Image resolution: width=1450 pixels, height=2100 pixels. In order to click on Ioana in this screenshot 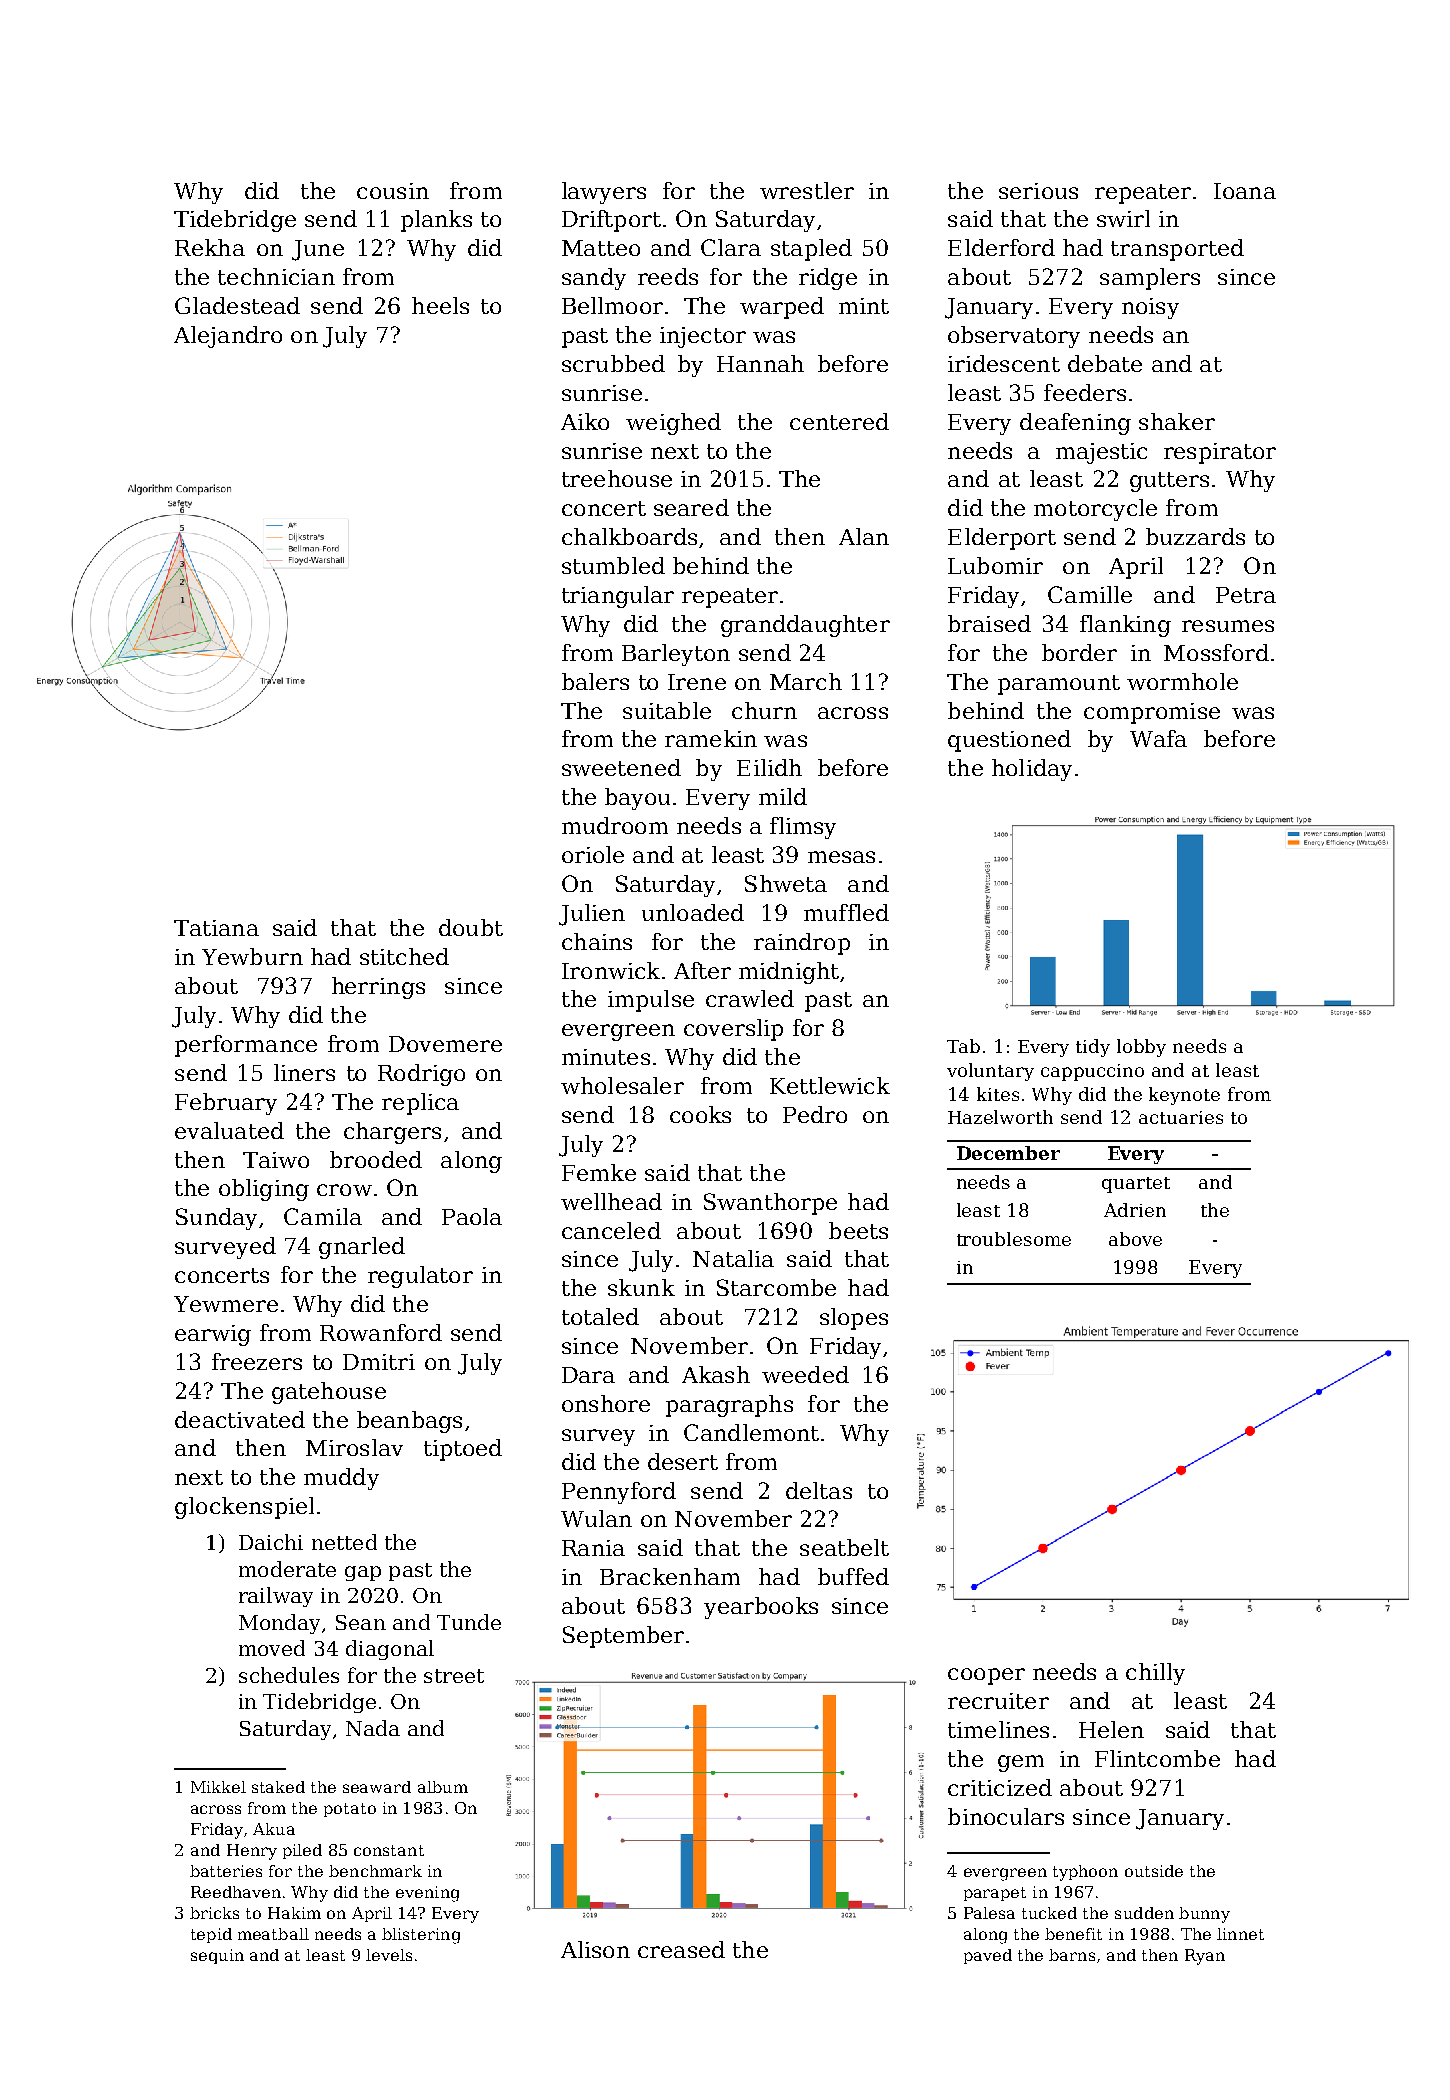, I will do `click(1245, 191)`.
